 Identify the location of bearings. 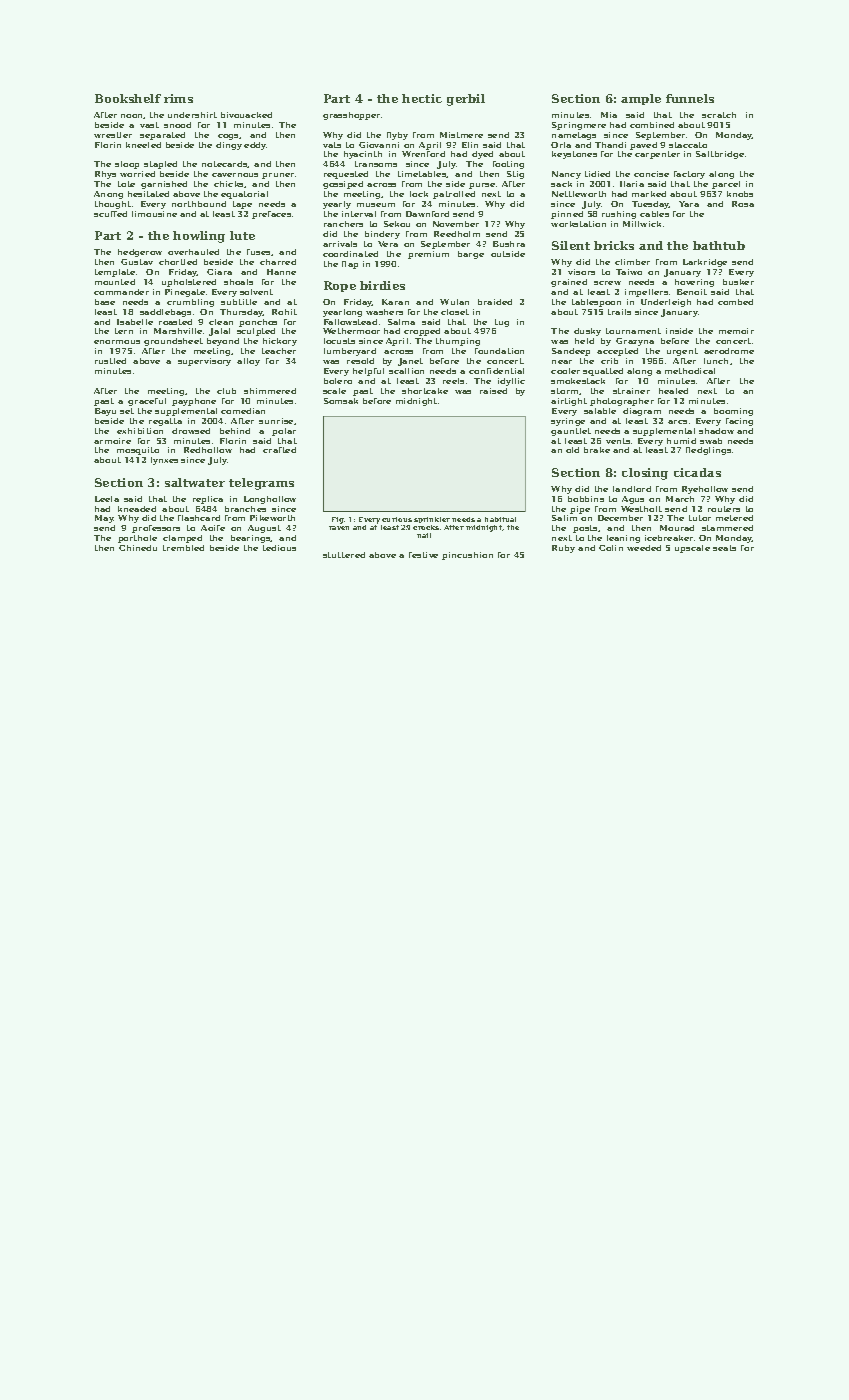
(251, 539).
